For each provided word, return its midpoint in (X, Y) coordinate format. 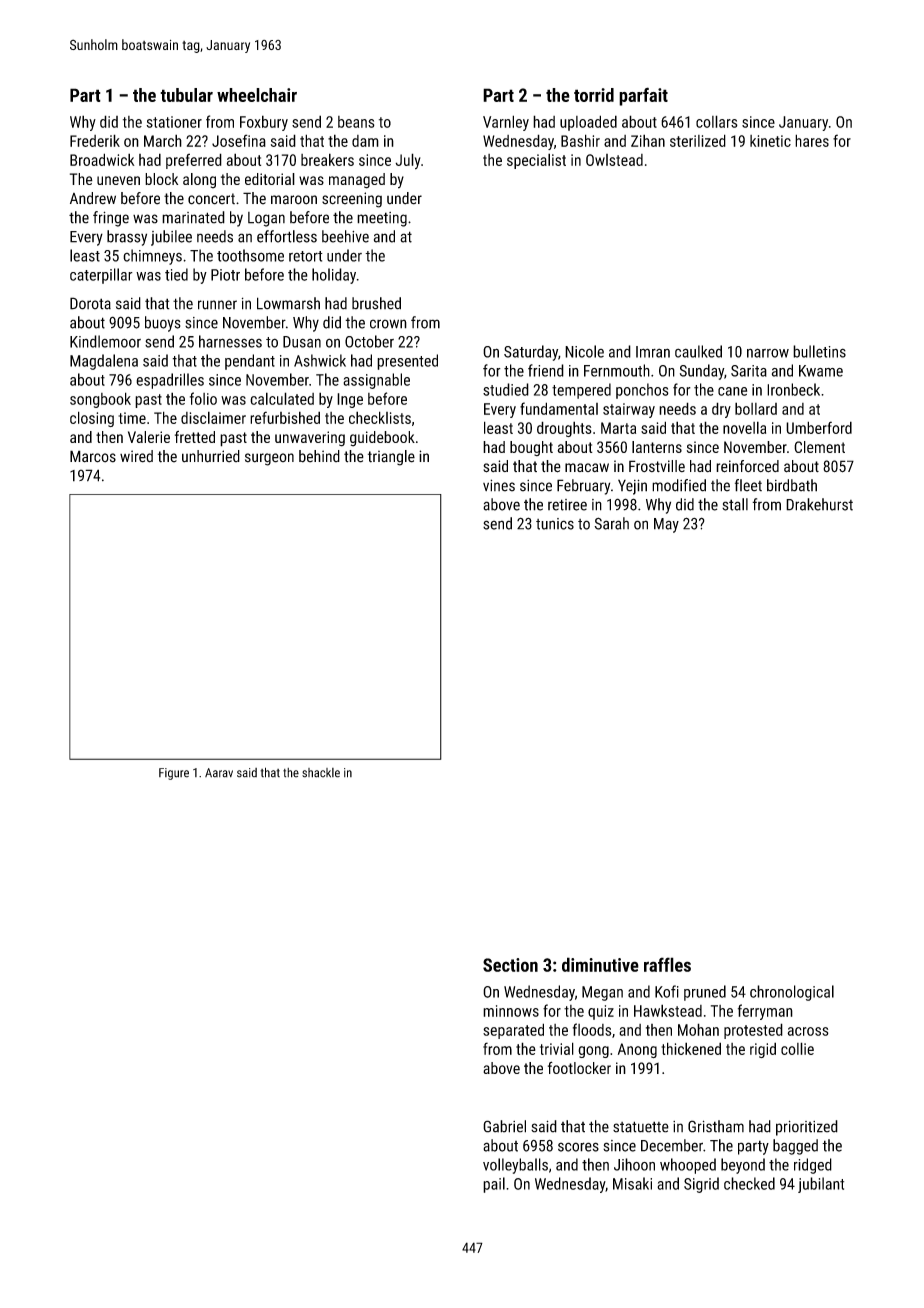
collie (797, 1048)
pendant (250, 362)
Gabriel (504, 1126)
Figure (174, 774)
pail (494, 1185)
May (666, 525)
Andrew (93, 198)
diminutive (600, 964)
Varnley (506, 123)
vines (499, 485)
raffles (667, 964)
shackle (321, 773)
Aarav (219, 773)
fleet (748, 485)
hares (812, 140)
